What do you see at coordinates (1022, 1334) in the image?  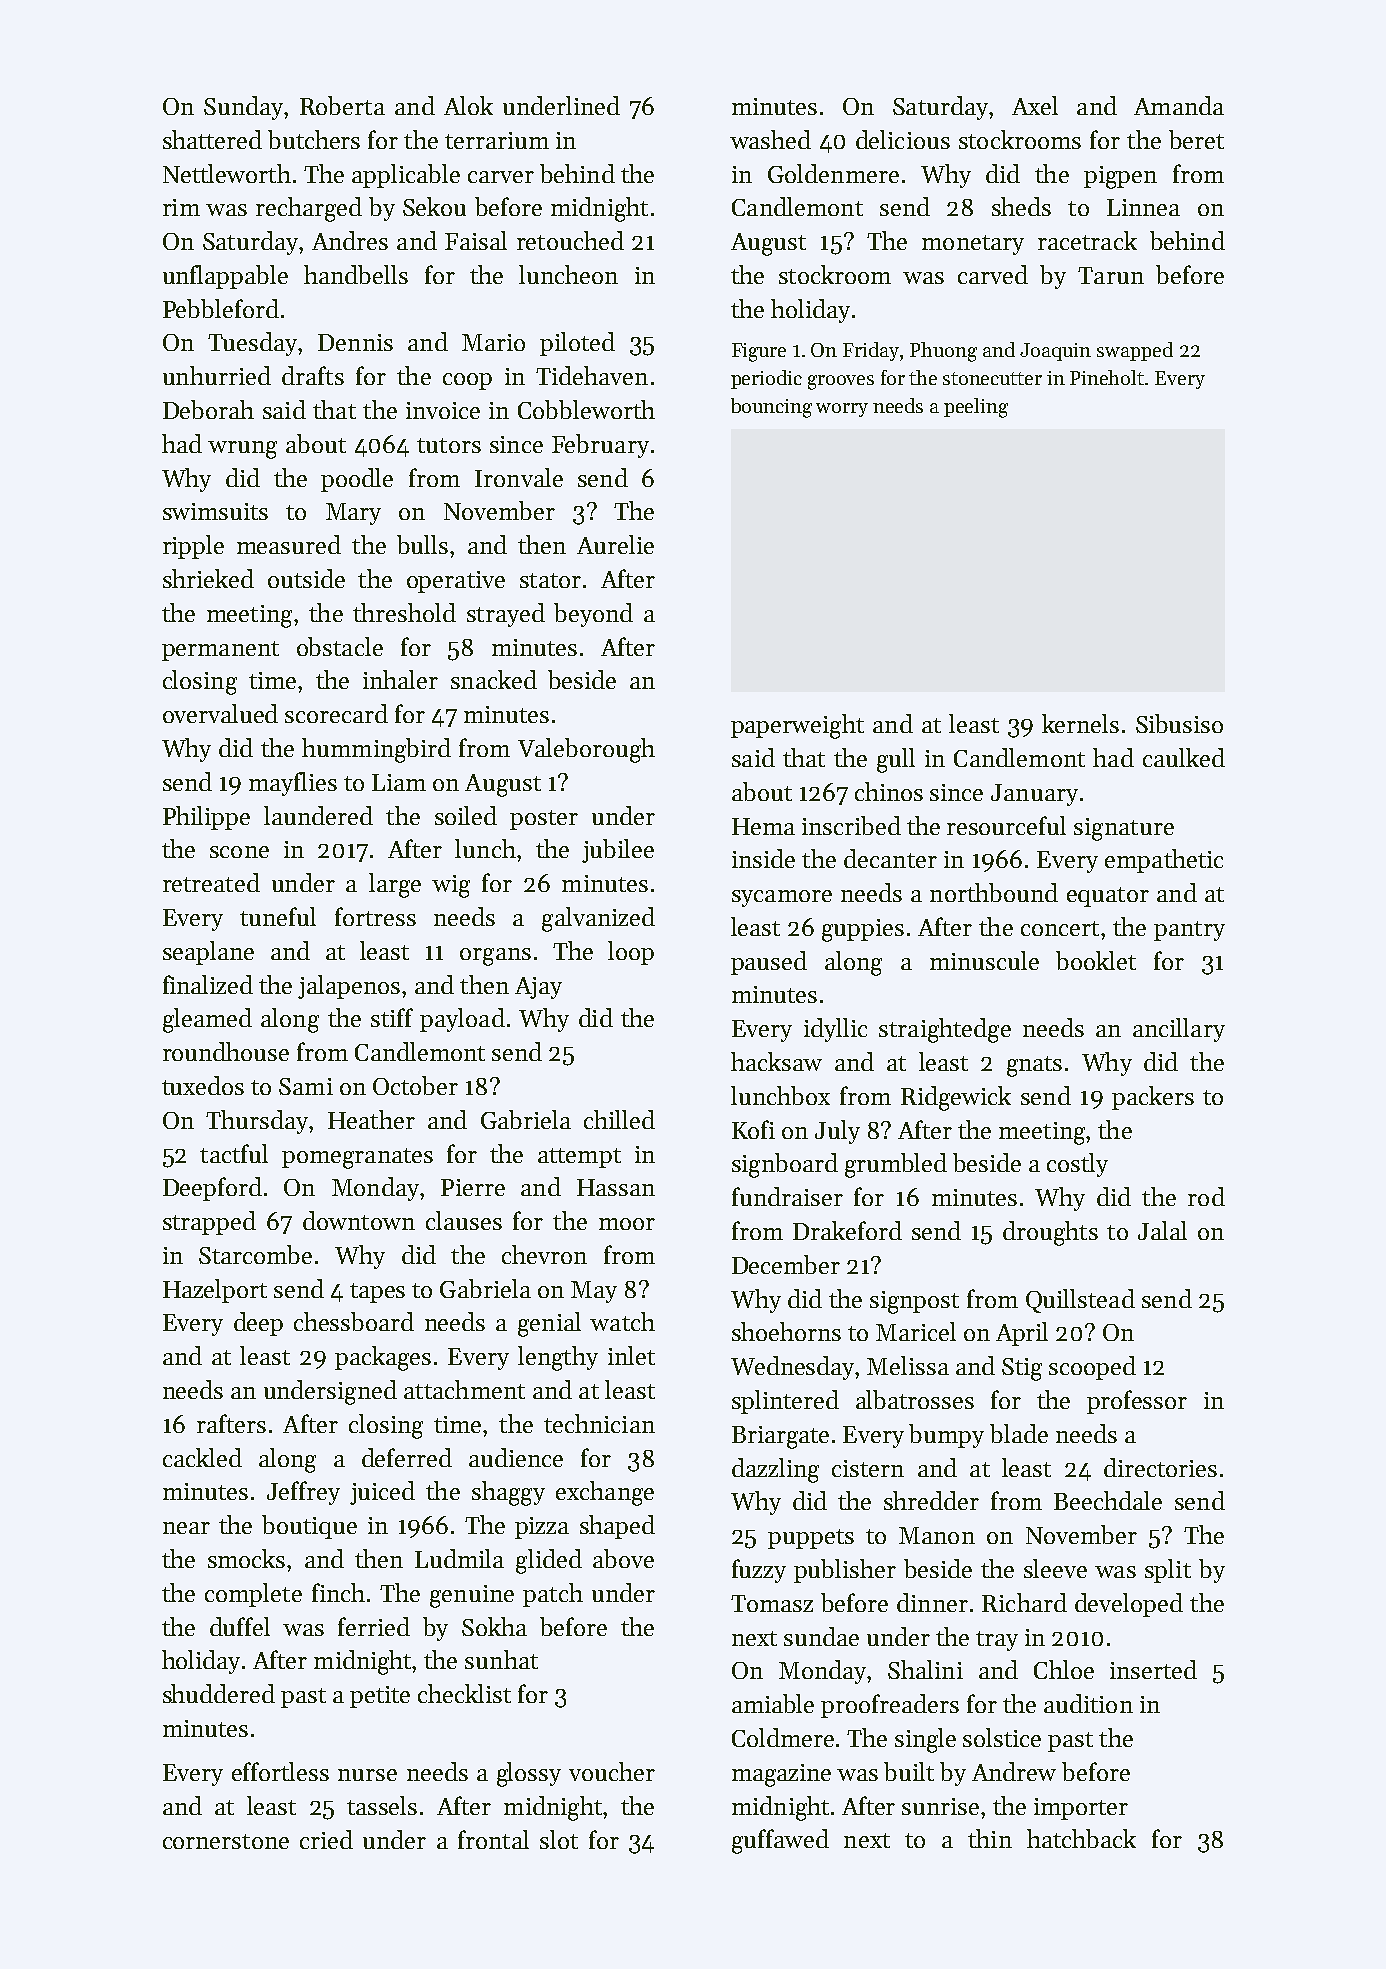 I see `April` at bounding box center [1022, 1334].
